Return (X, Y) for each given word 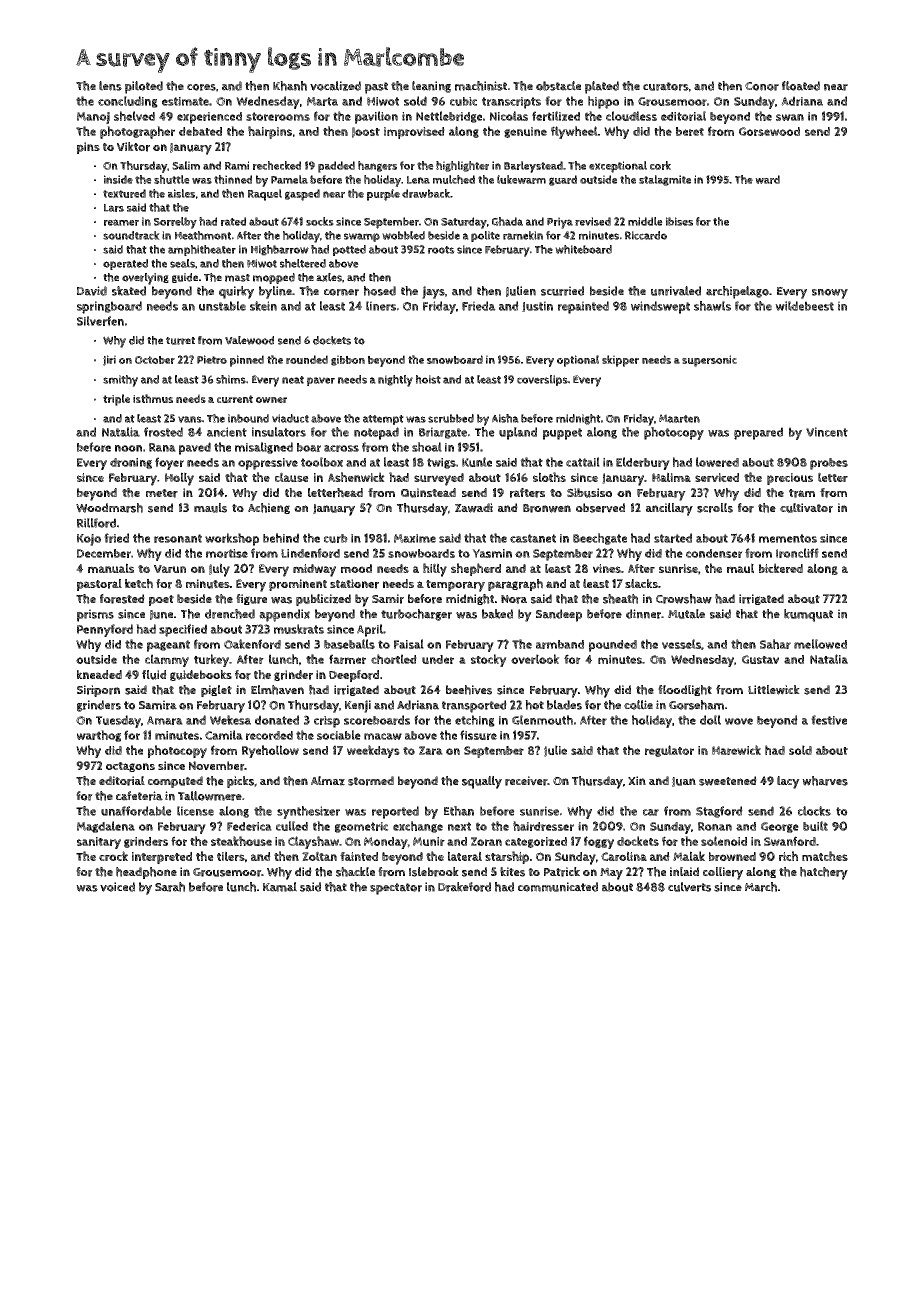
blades (564, 705)
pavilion (376, 117)
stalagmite (665, 180)
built (815, 826)
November (216, 766)
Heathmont (203, 235)
